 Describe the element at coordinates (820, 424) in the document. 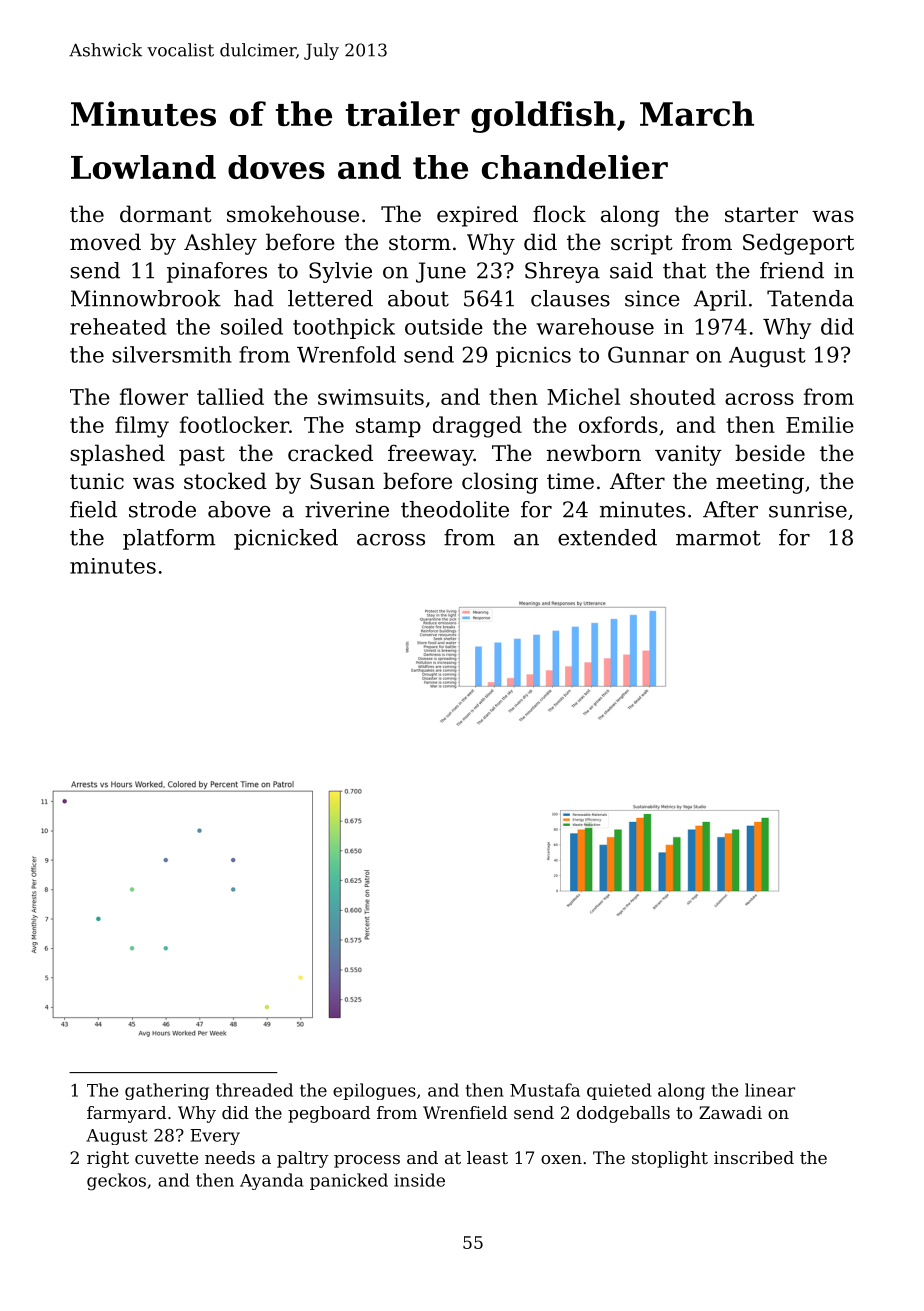

I see `Emilie` at that location.
